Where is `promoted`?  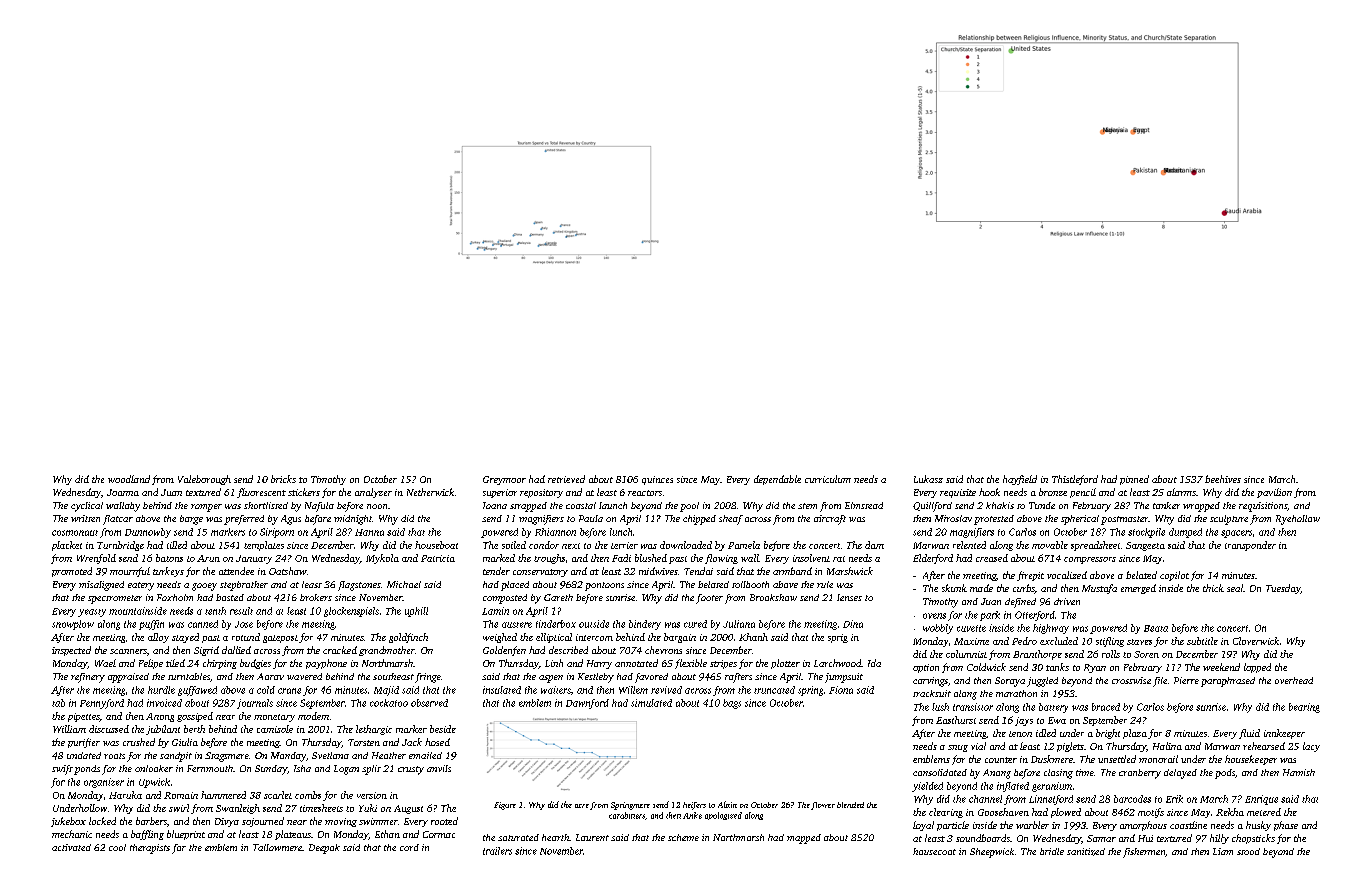
promoted is located at coordinates (72, 572).
